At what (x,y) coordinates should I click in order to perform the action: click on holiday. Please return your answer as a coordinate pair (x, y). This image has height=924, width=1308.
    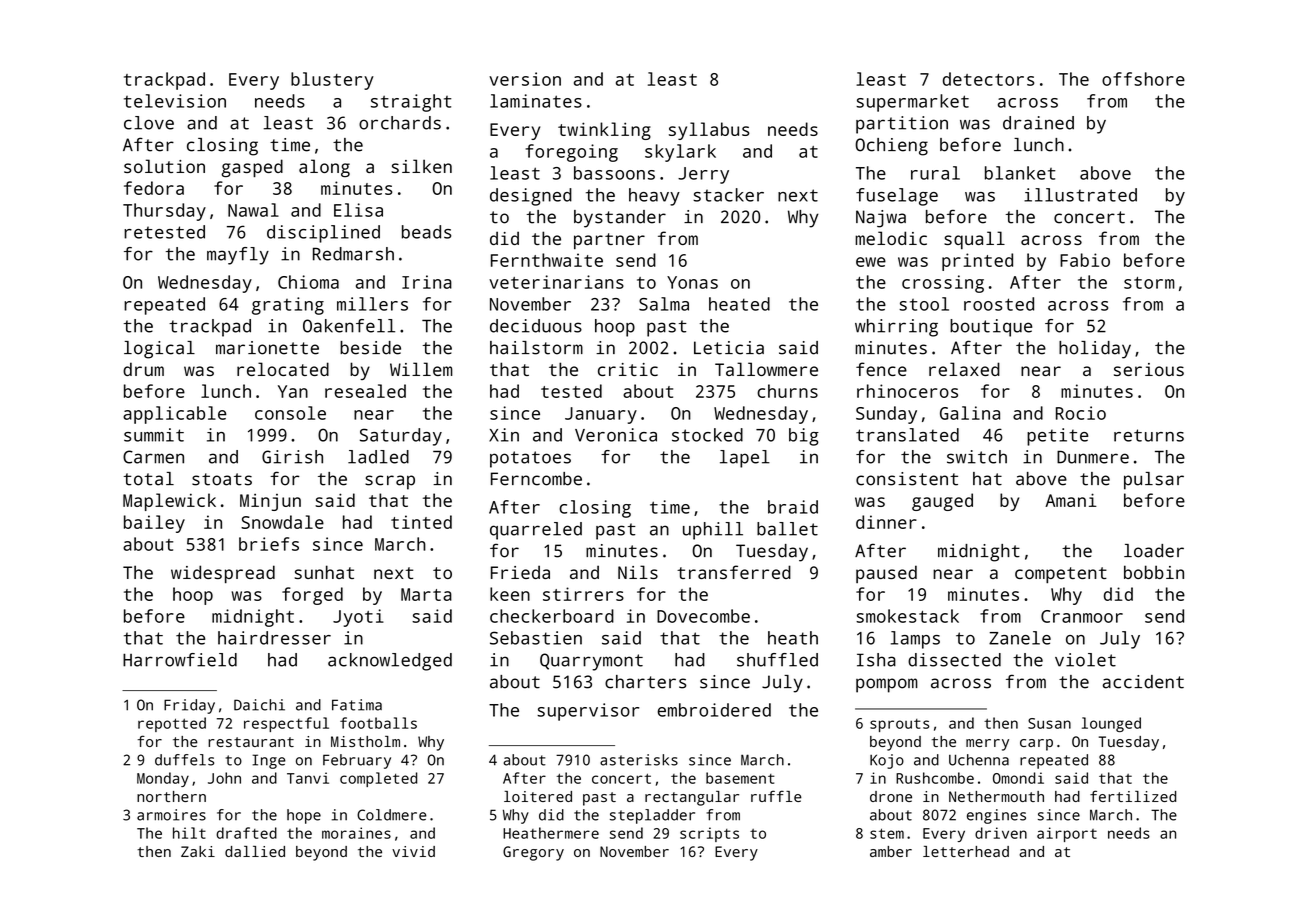
    Looking at the image, I should click on (1095, 350).
